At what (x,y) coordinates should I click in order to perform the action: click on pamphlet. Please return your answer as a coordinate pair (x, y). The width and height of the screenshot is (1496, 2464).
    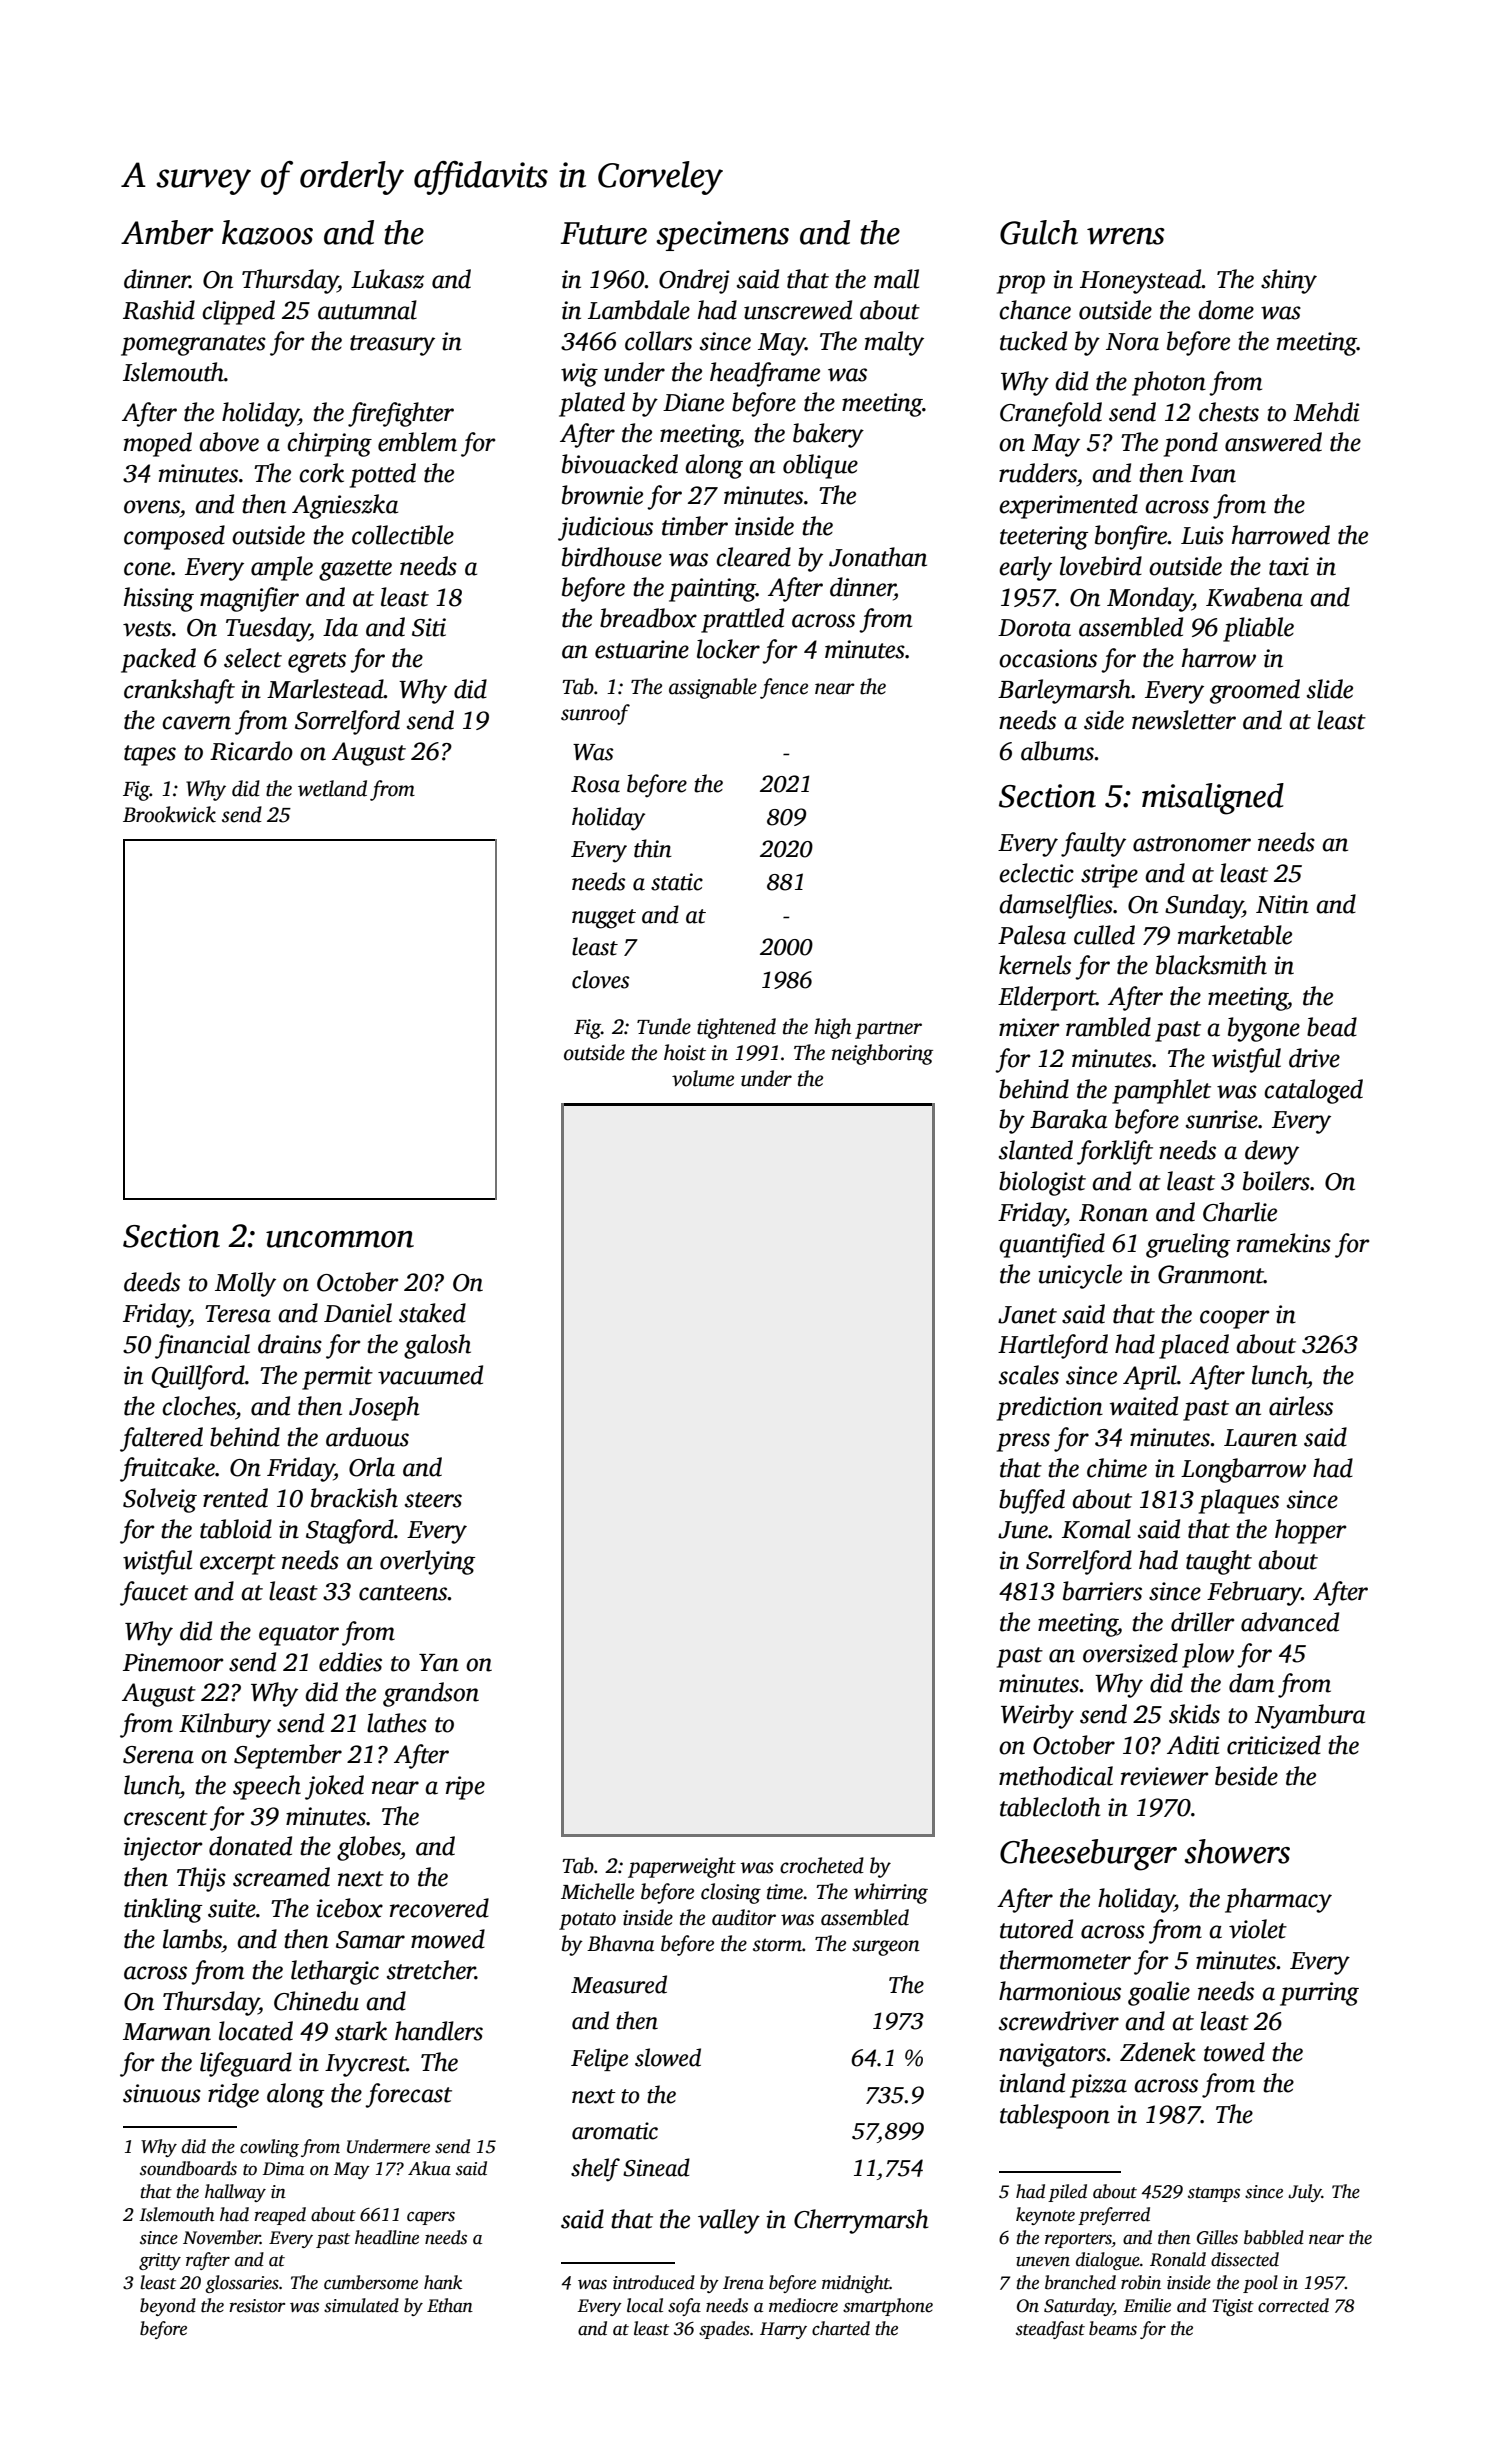
    Looking at the image, I should click on (1161, 1091).
